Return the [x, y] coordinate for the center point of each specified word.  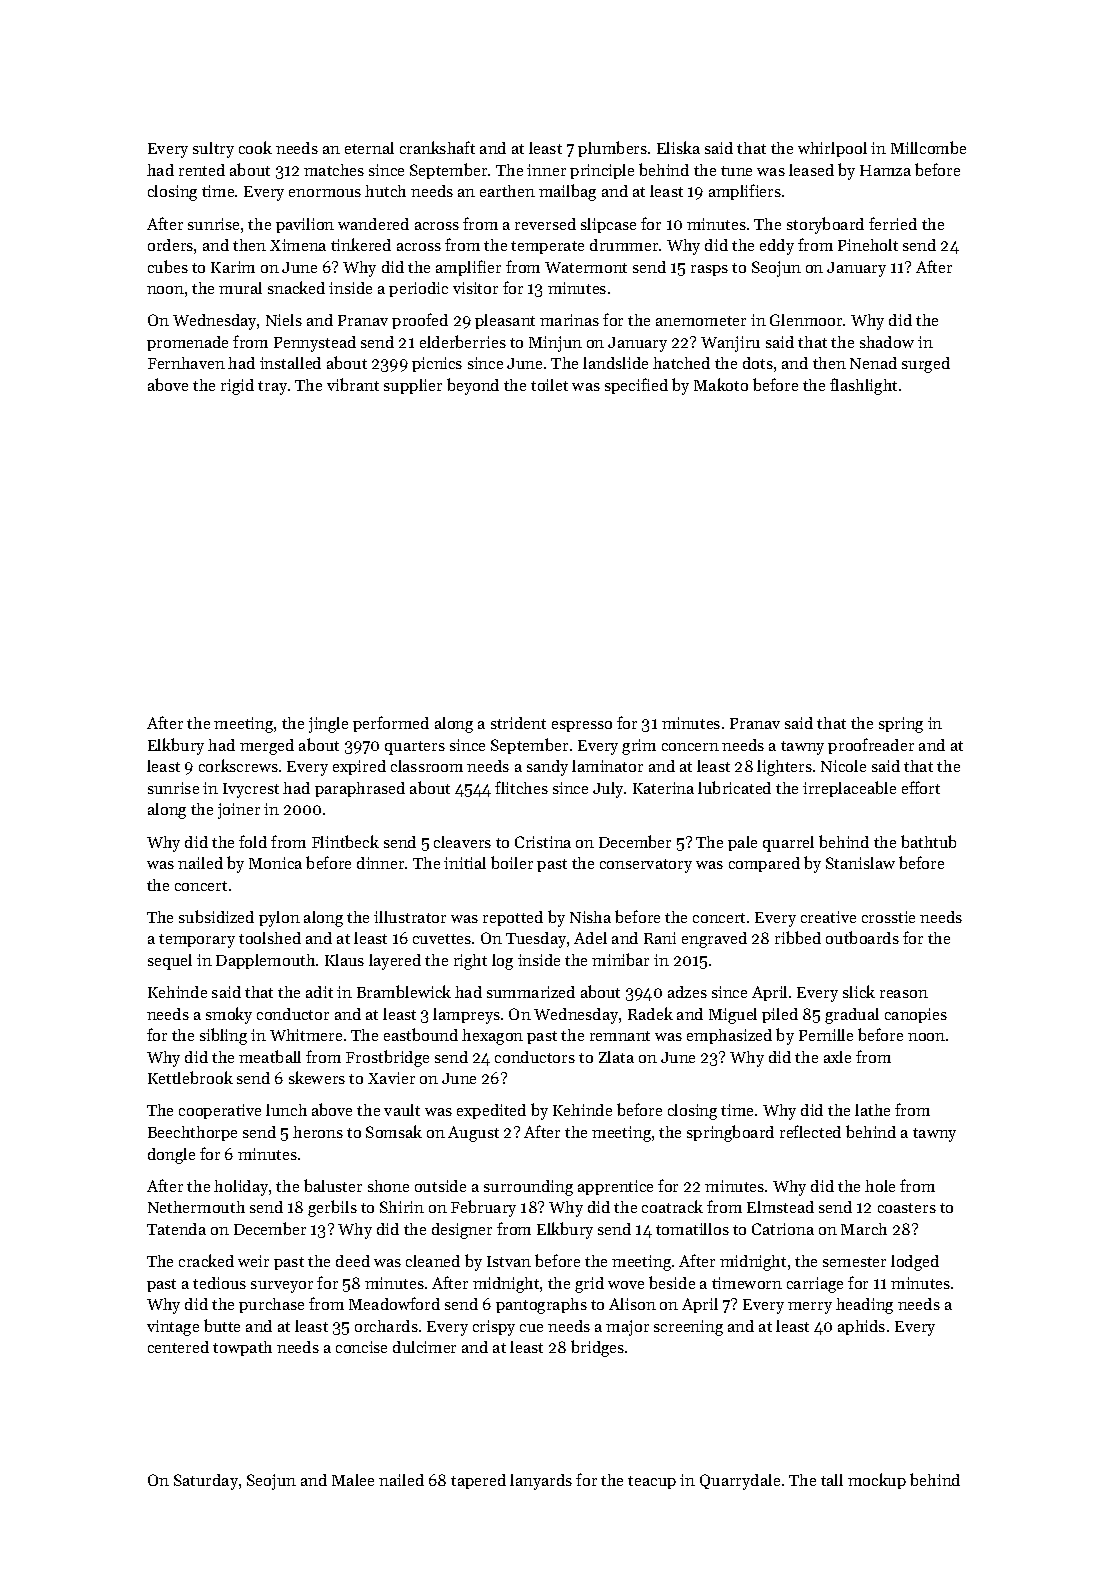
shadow [887, 342]
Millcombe [928, 147]
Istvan [509, 1261]
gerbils [332, 1208]
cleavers [462, 842]
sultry [213, 150]
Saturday [206, 1482]
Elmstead [780, 1207]
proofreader [871, 746]
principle [602, 171]
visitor [475, 288]
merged [267, 747]
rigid [237, 387]
